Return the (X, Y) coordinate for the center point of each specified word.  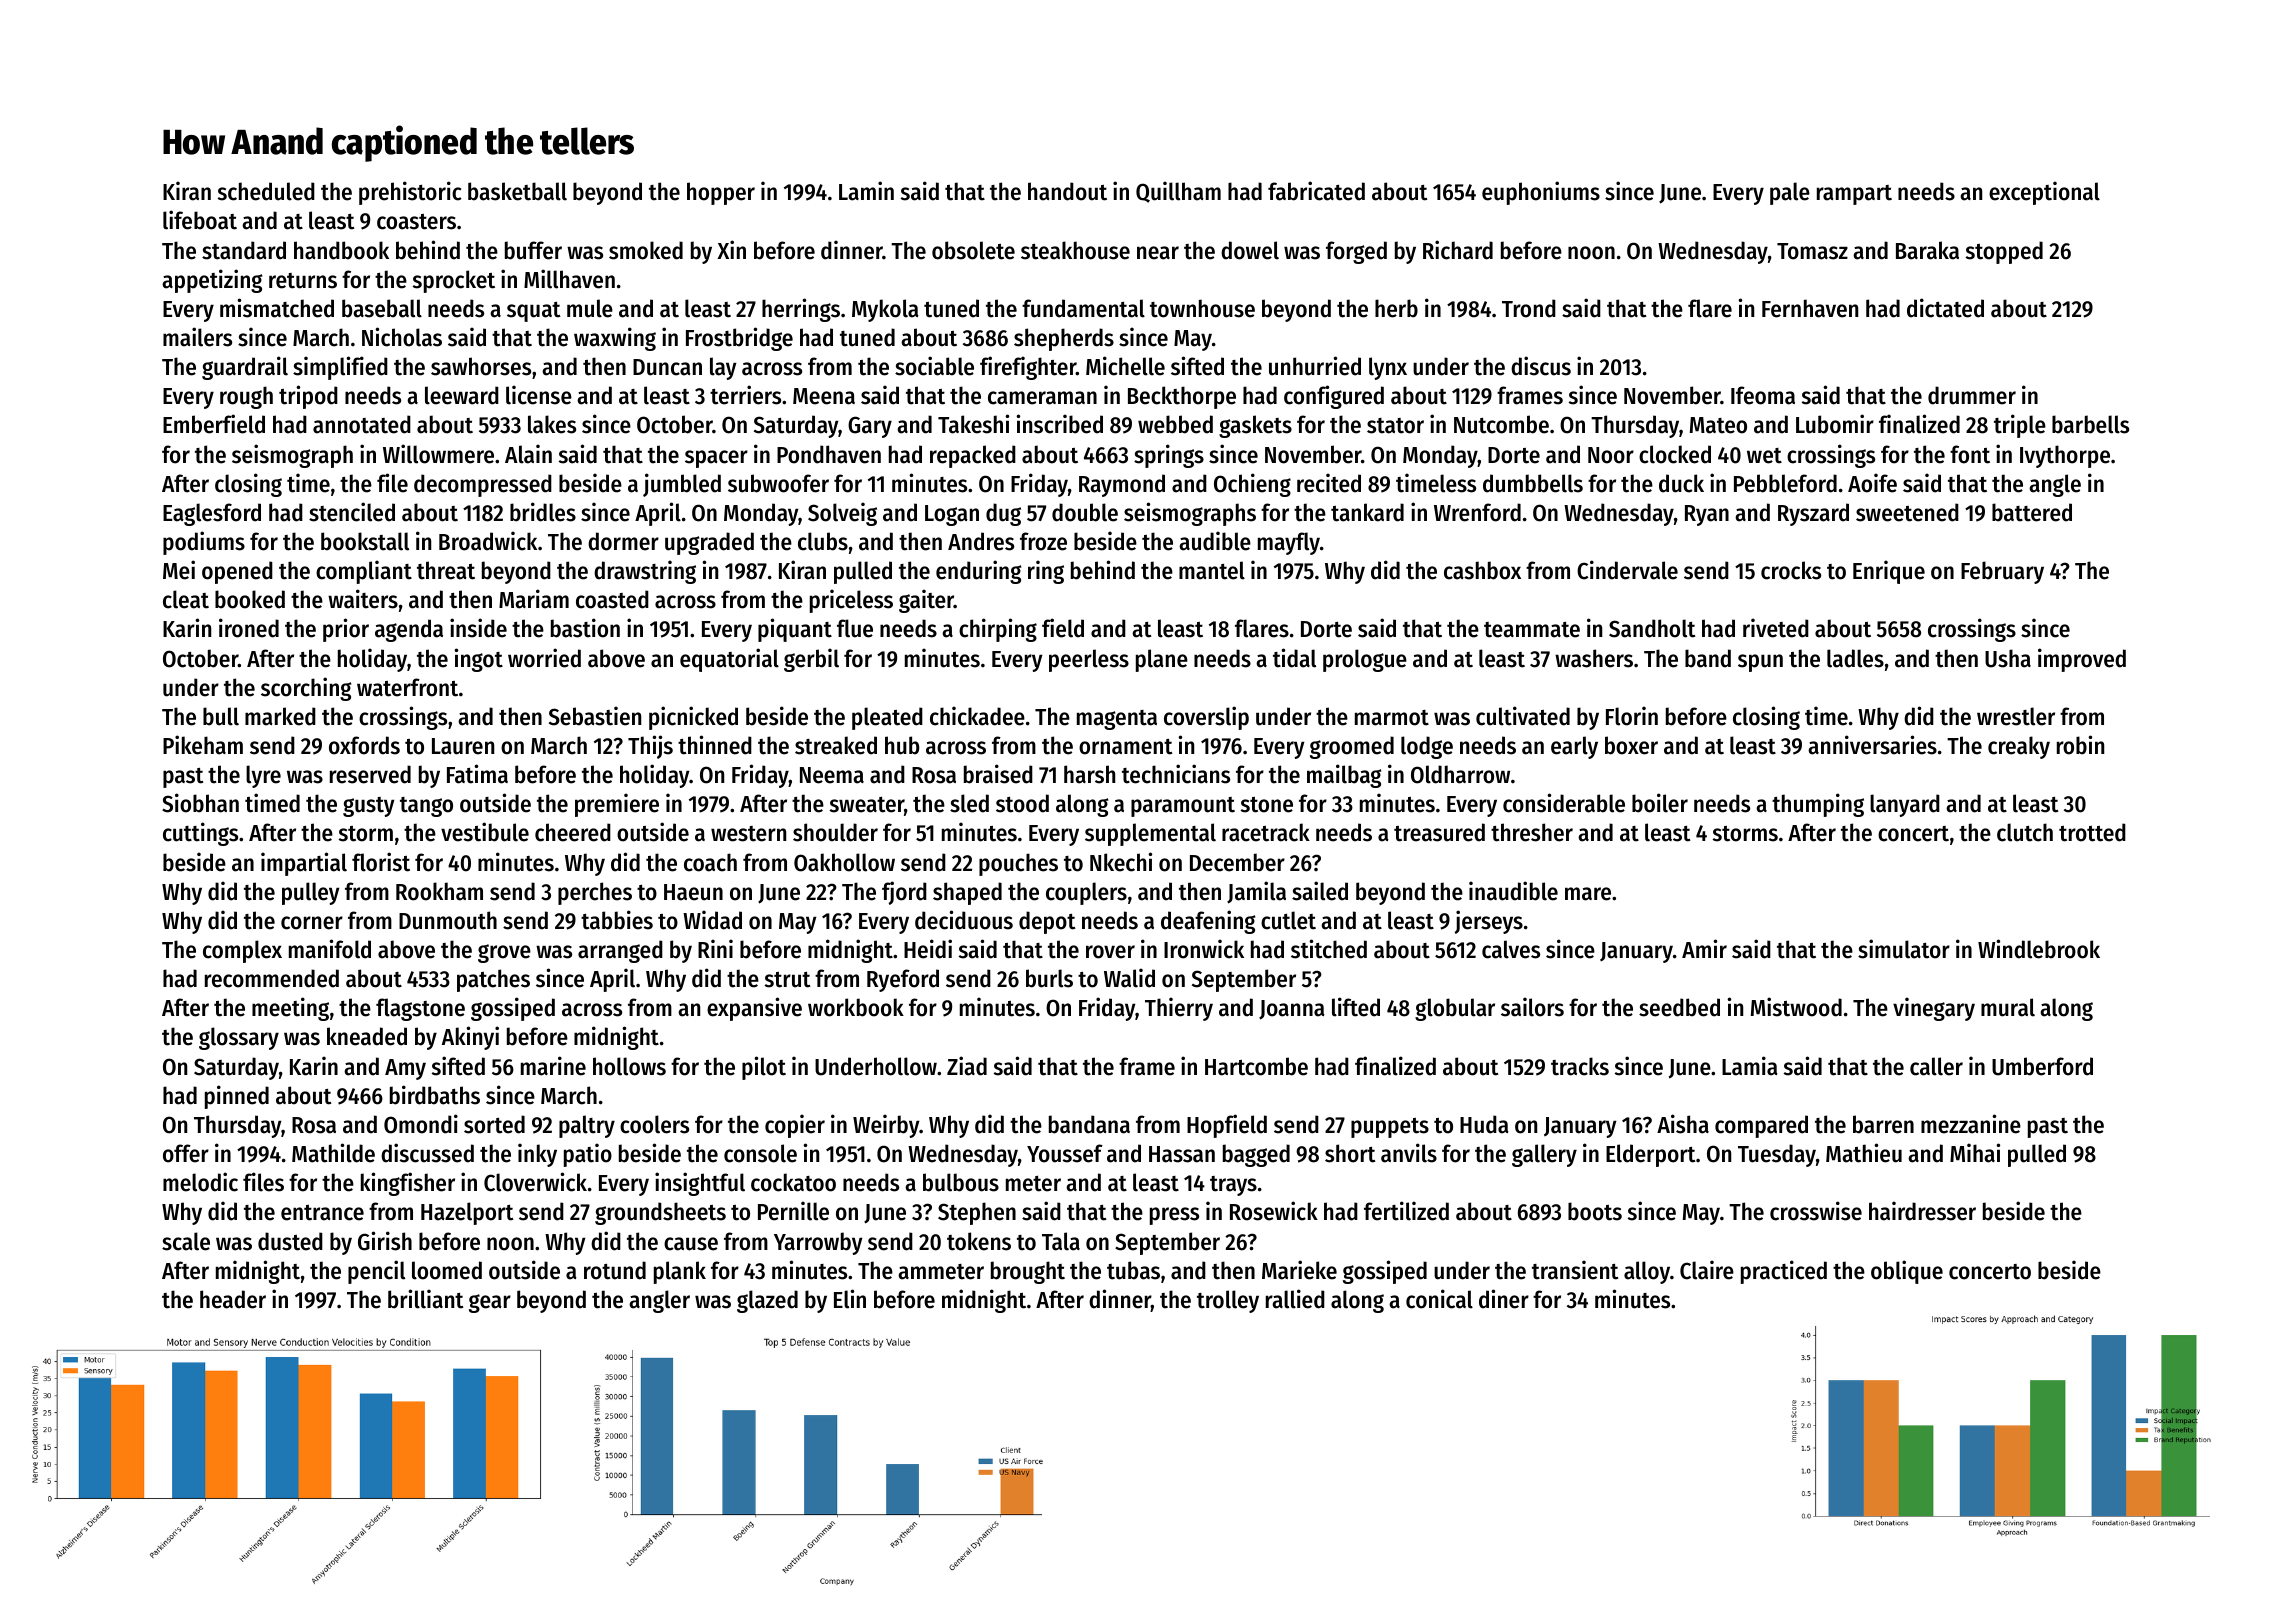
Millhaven (569, 279)
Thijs (650, 747)
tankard (1367, 512)
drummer (1972, 395)
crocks (1791, 570)
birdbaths (435, 1095)
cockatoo (793, 1182)
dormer (623, 541)
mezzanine (1971, 1124)
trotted (2092, 832)
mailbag (1344, 776)
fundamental (1083, 308)
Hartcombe (1256, 1066)
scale (186, 1241)
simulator (1904, 949)
